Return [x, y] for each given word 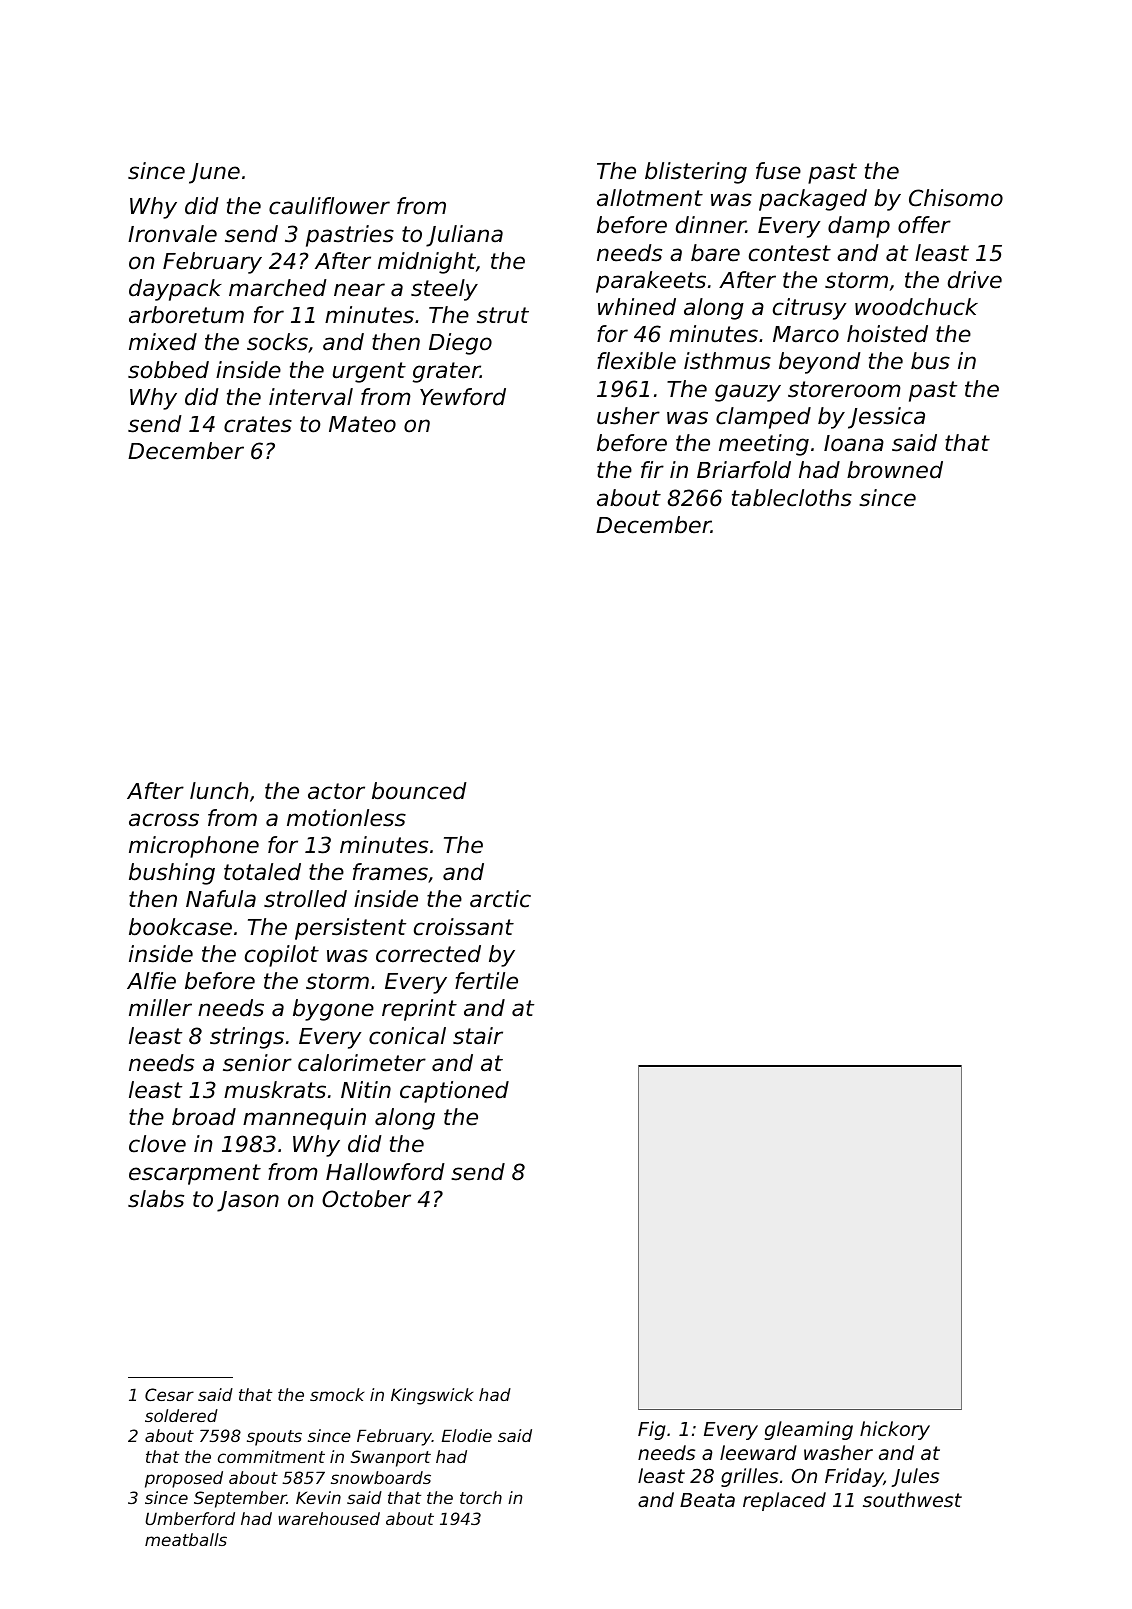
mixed [163, 342]
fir [652, 469]
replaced [784, 1501]
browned [895, 470]
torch [481, 1497]
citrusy [809, 309]
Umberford [190, 1518]
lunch [219, 791]
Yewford [463, 397]
